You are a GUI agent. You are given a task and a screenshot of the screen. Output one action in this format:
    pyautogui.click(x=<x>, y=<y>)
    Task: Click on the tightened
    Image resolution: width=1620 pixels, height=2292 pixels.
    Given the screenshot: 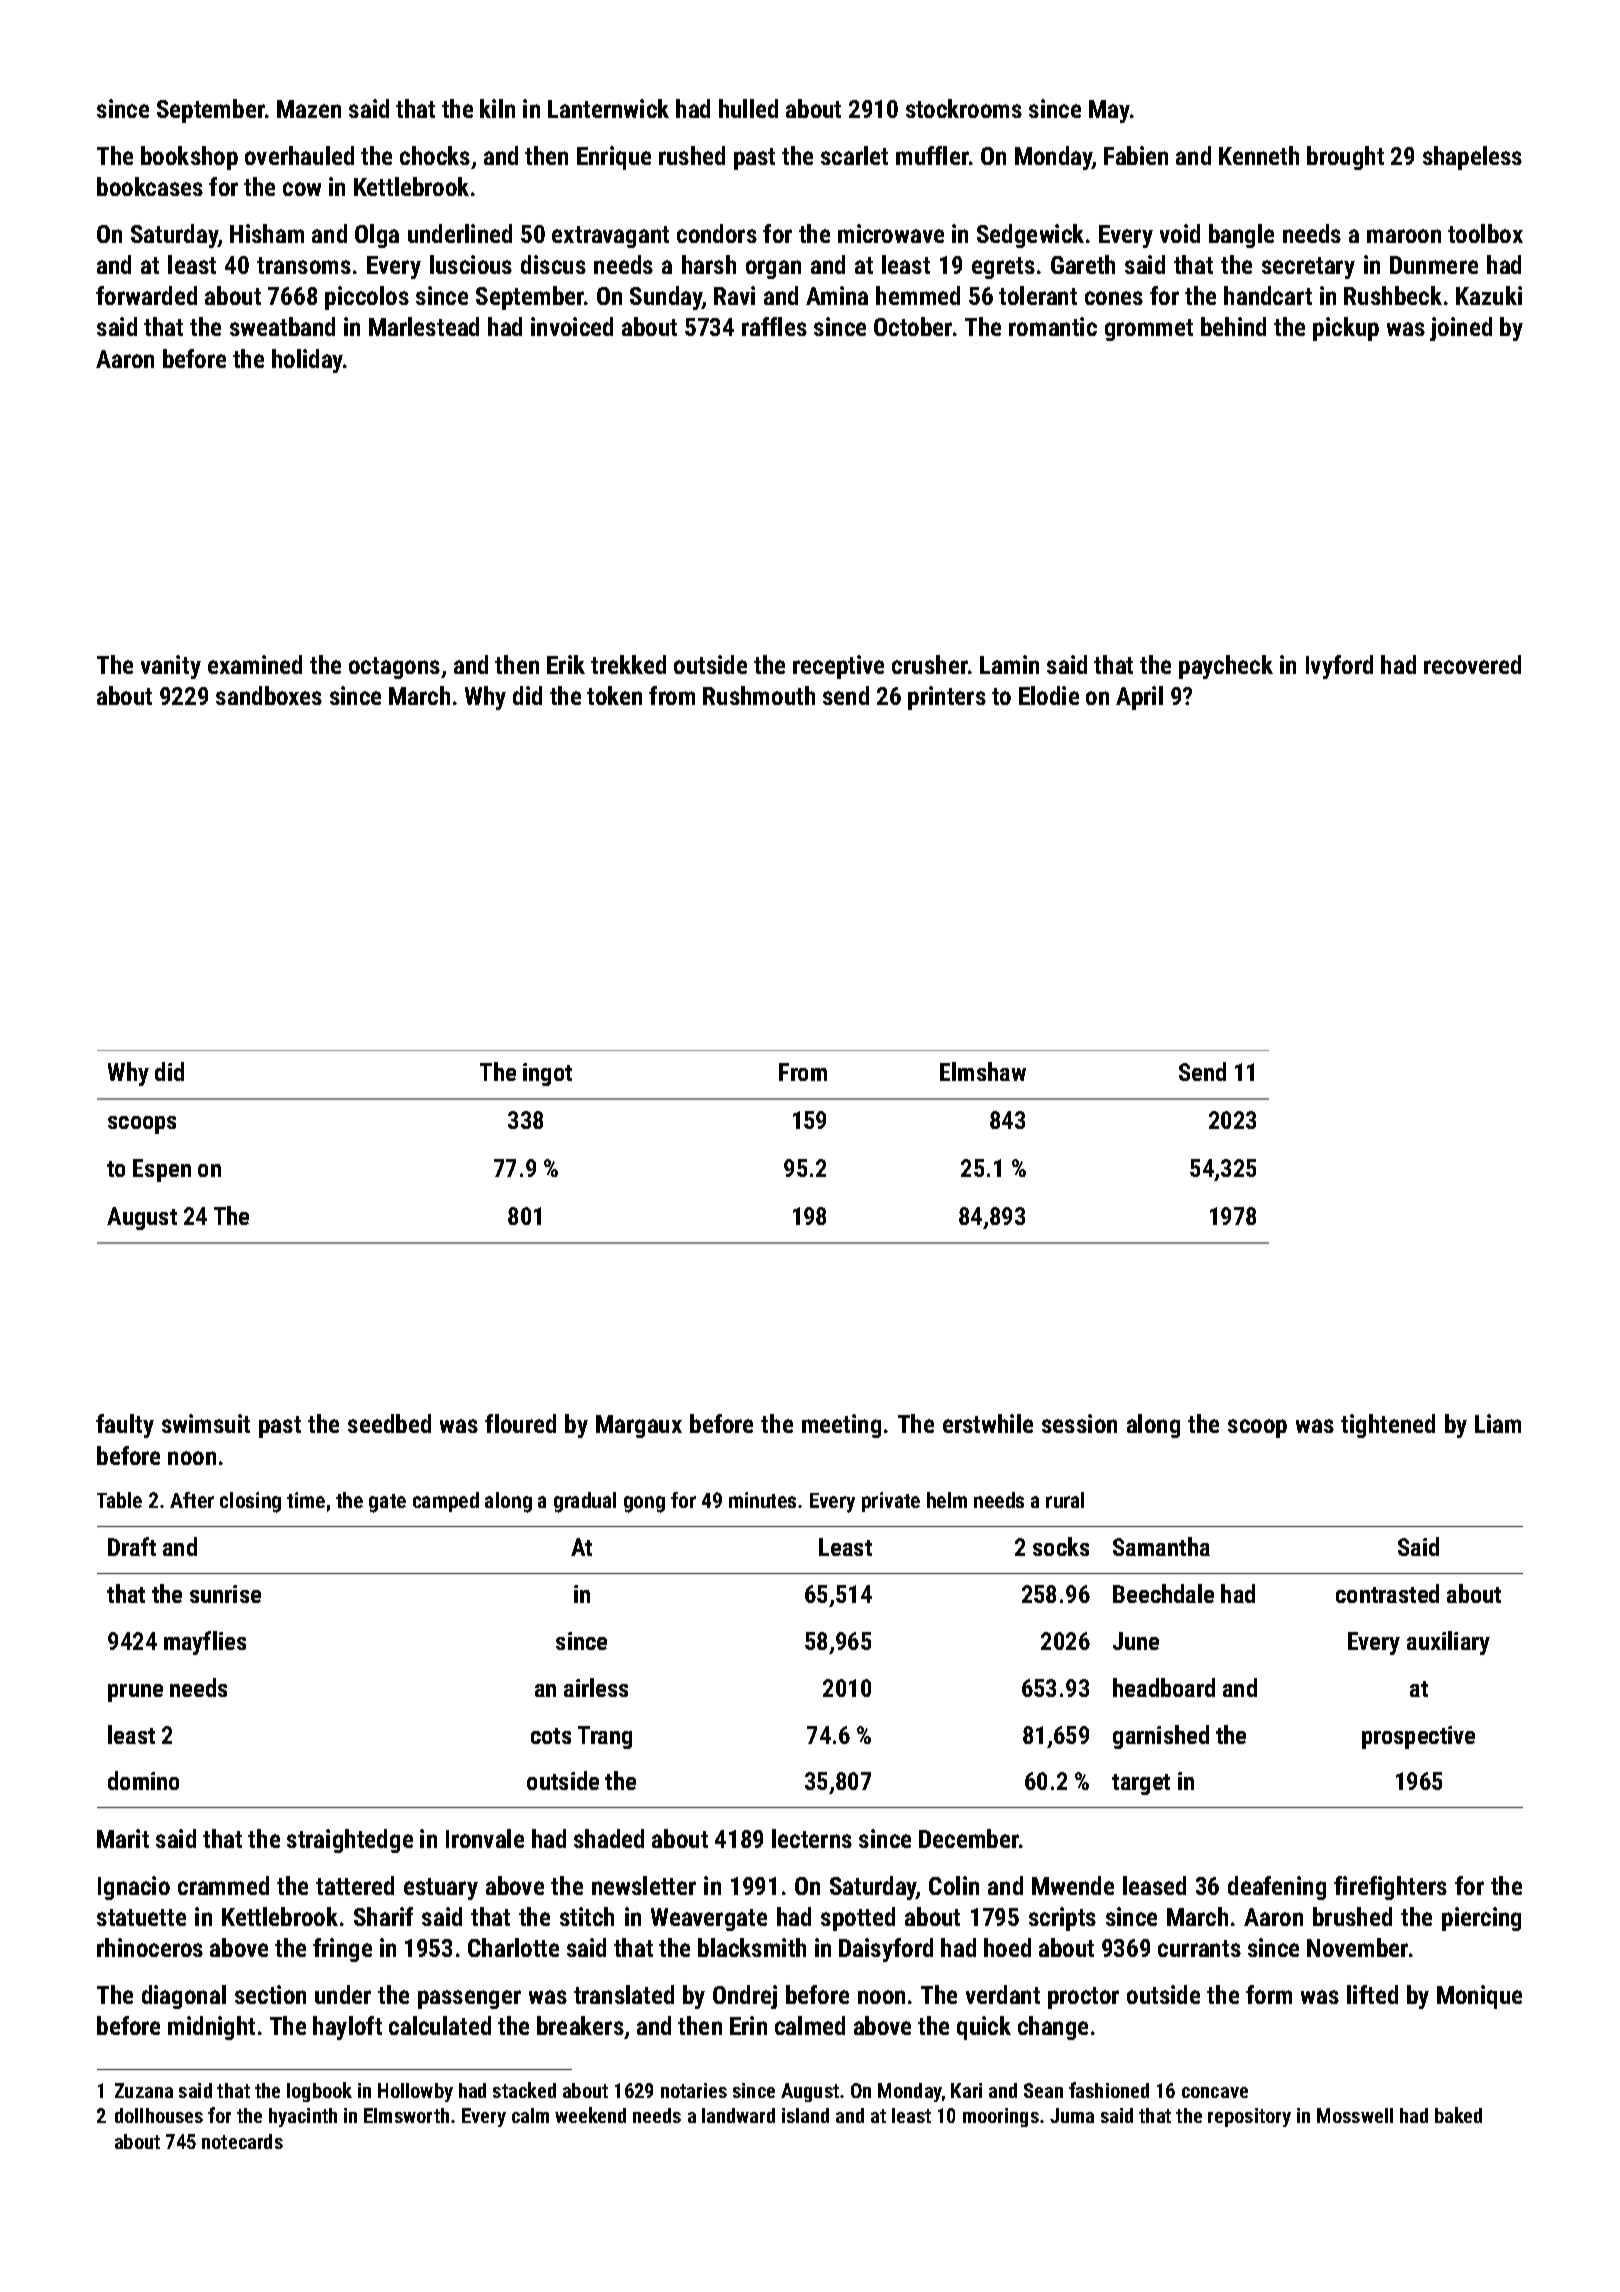 What is the action you would take?
    pyautogui.click(x=1388, y=1426)
